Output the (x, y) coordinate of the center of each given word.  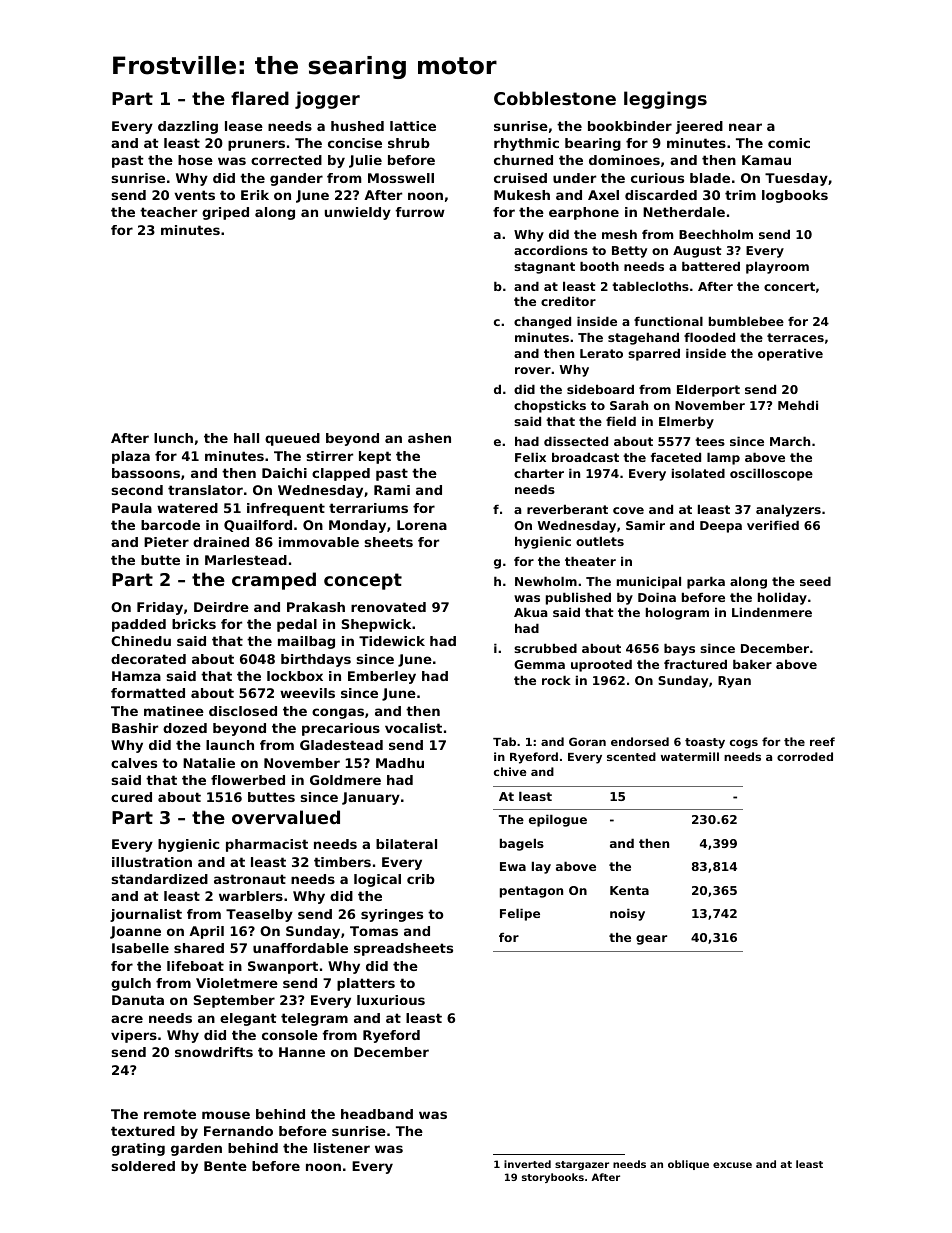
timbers (342, 862)
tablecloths (650, 286)
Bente (225, 1166)
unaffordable (300, 948)
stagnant (544, 268)
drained (221, 542)
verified (773, 525)
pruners (256, 145)
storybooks (553, 1178)
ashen (429, 438)
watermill (690, 756)
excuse (732, 1165)
